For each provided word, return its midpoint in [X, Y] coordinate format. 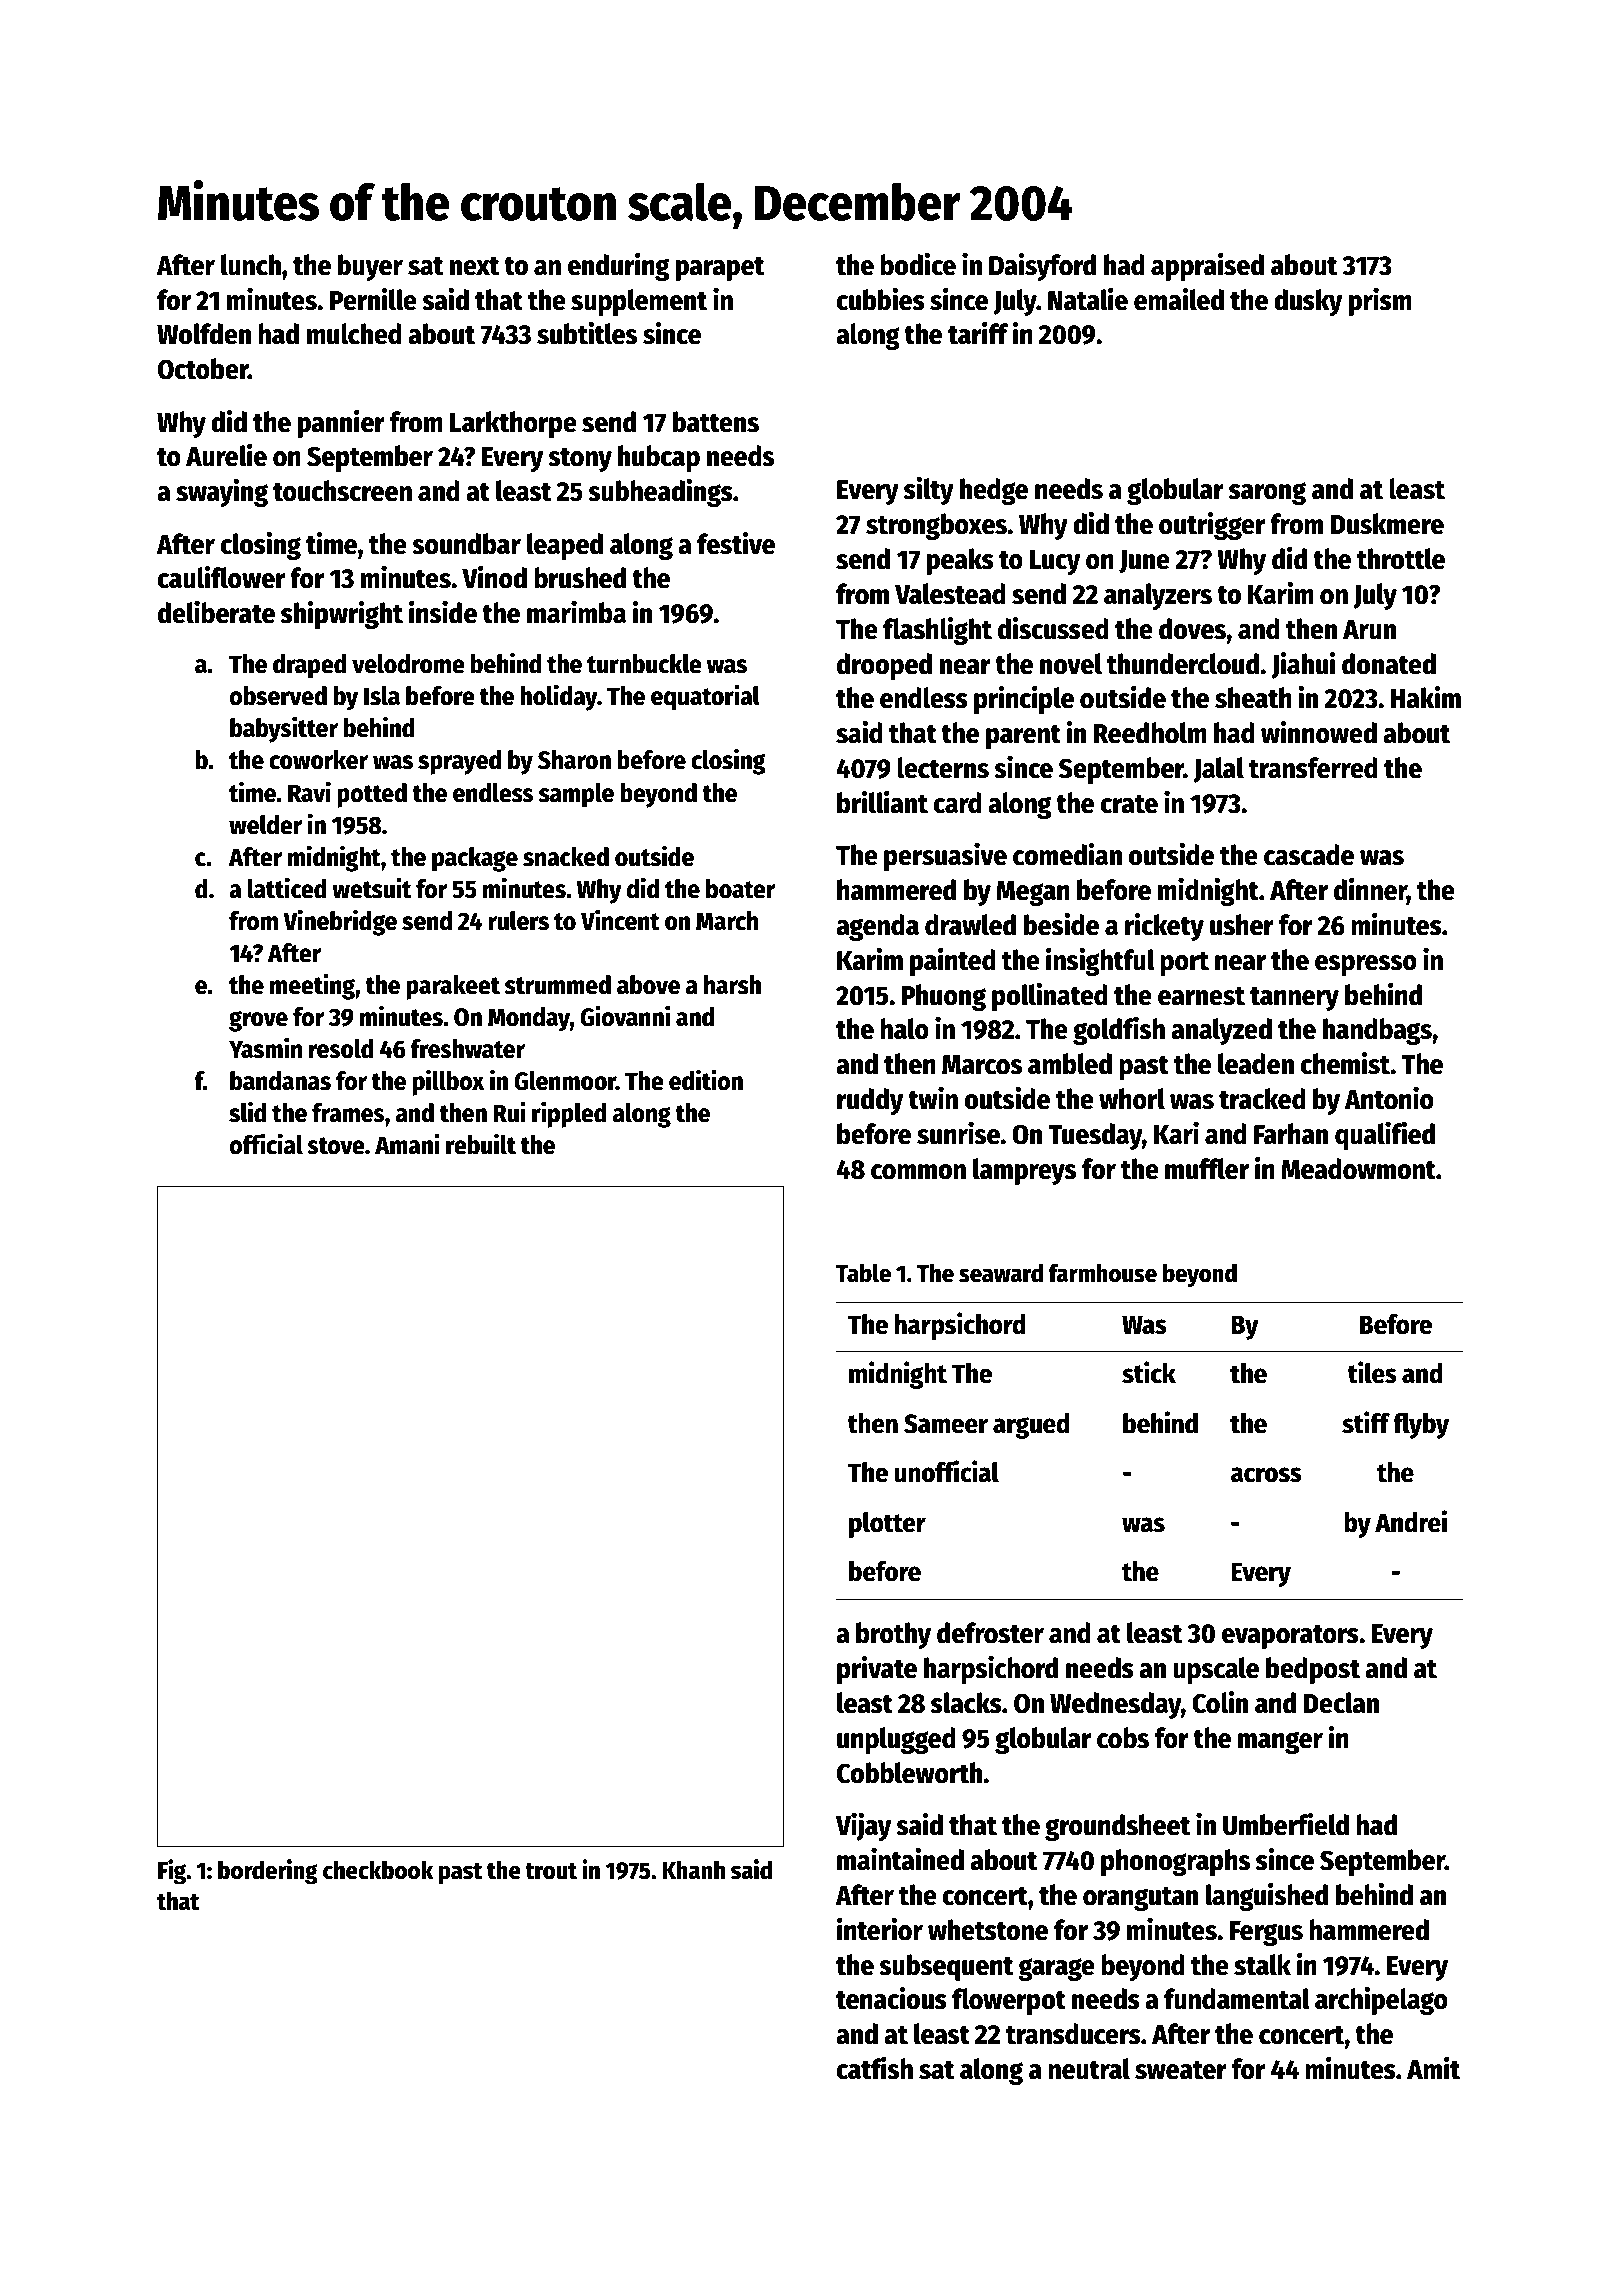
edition [706, 1080]
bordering [268, 1872]
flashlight [937, 631]
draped [310, 666]
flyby [1421, 1426]
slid [248, 1112]
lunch [251, 265]
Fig [172, 1872]
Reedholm [1150, 733]
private [877, 1670]
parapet [720, 269]
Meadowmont [1358, 1169]
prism [1380, 302]
